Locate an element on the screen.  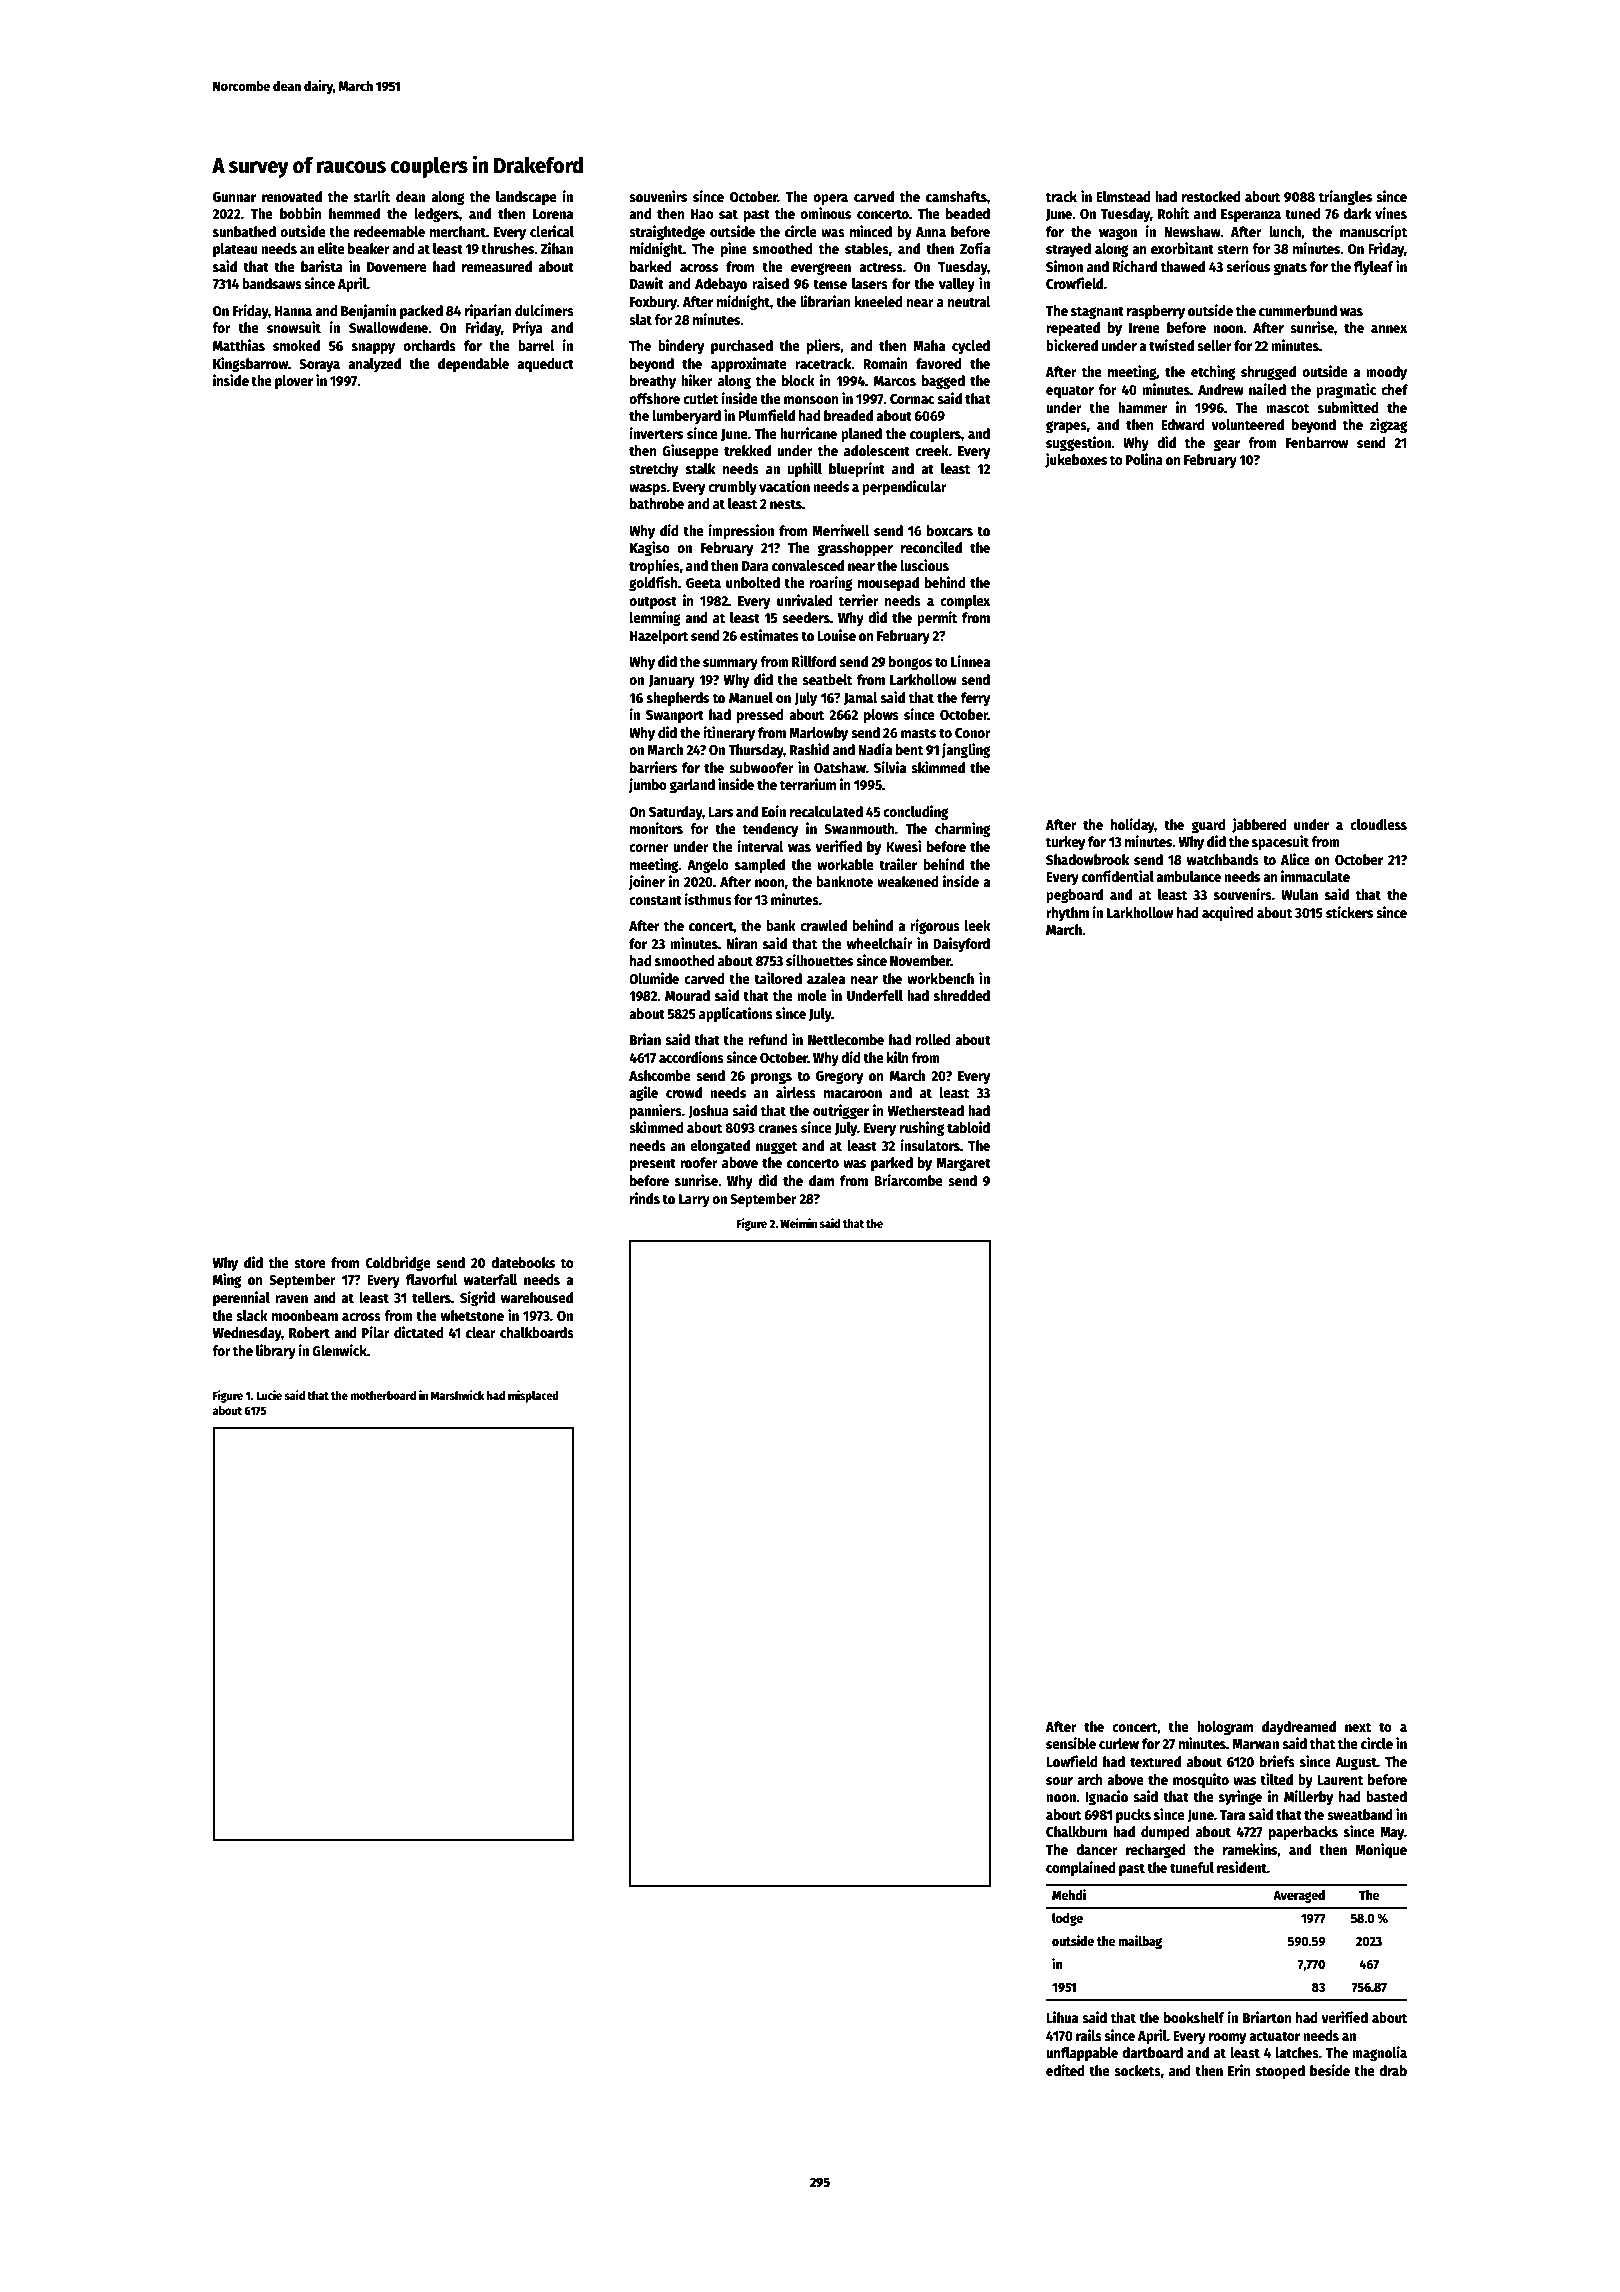
jumbo is located at coordinates (647, 785).
